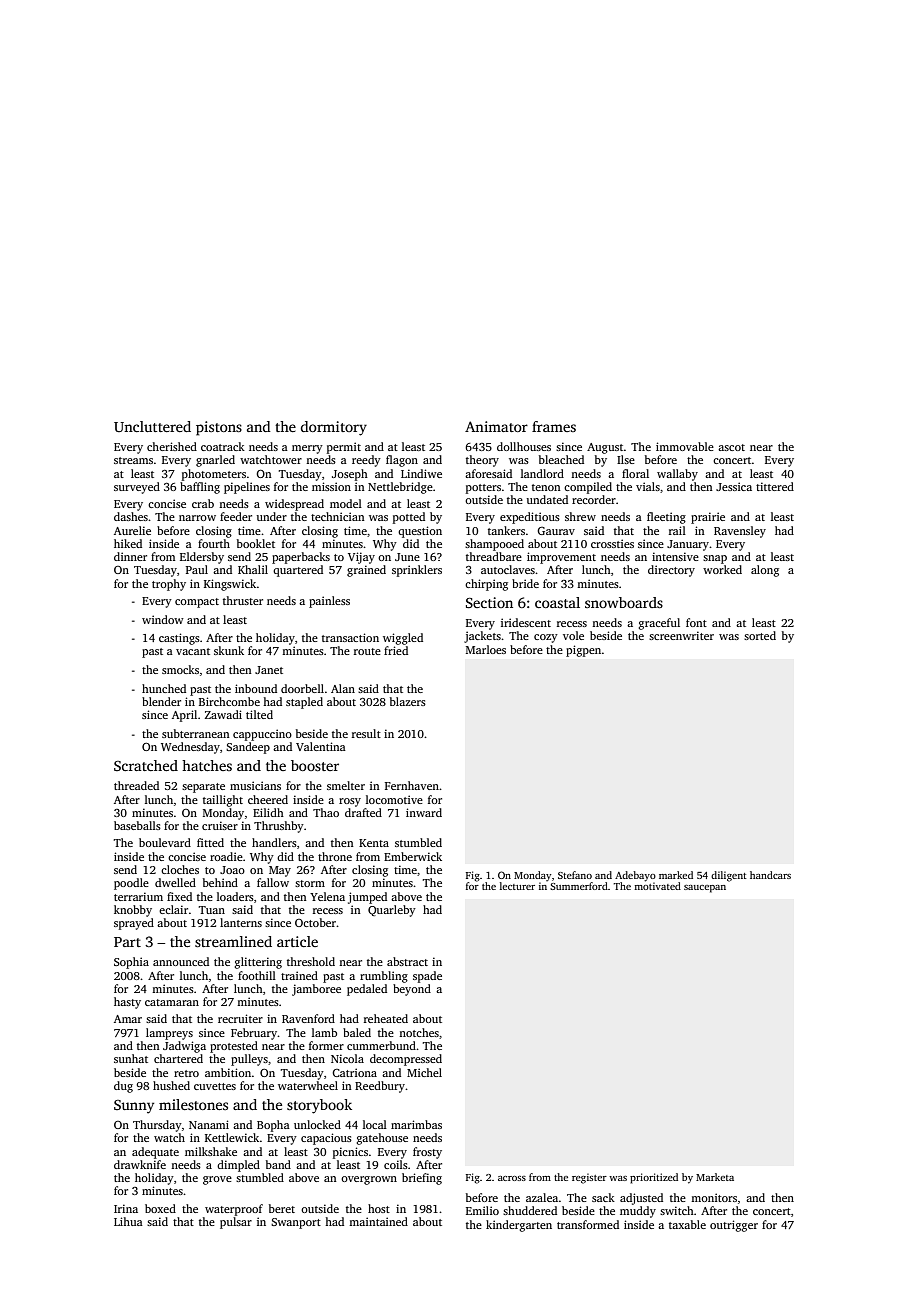 This screenshot has width=908, height=1316. What do you see at coordinates (350, 475) in the screenshot?
I see `Joseph` at bounding box center [350, 475].
